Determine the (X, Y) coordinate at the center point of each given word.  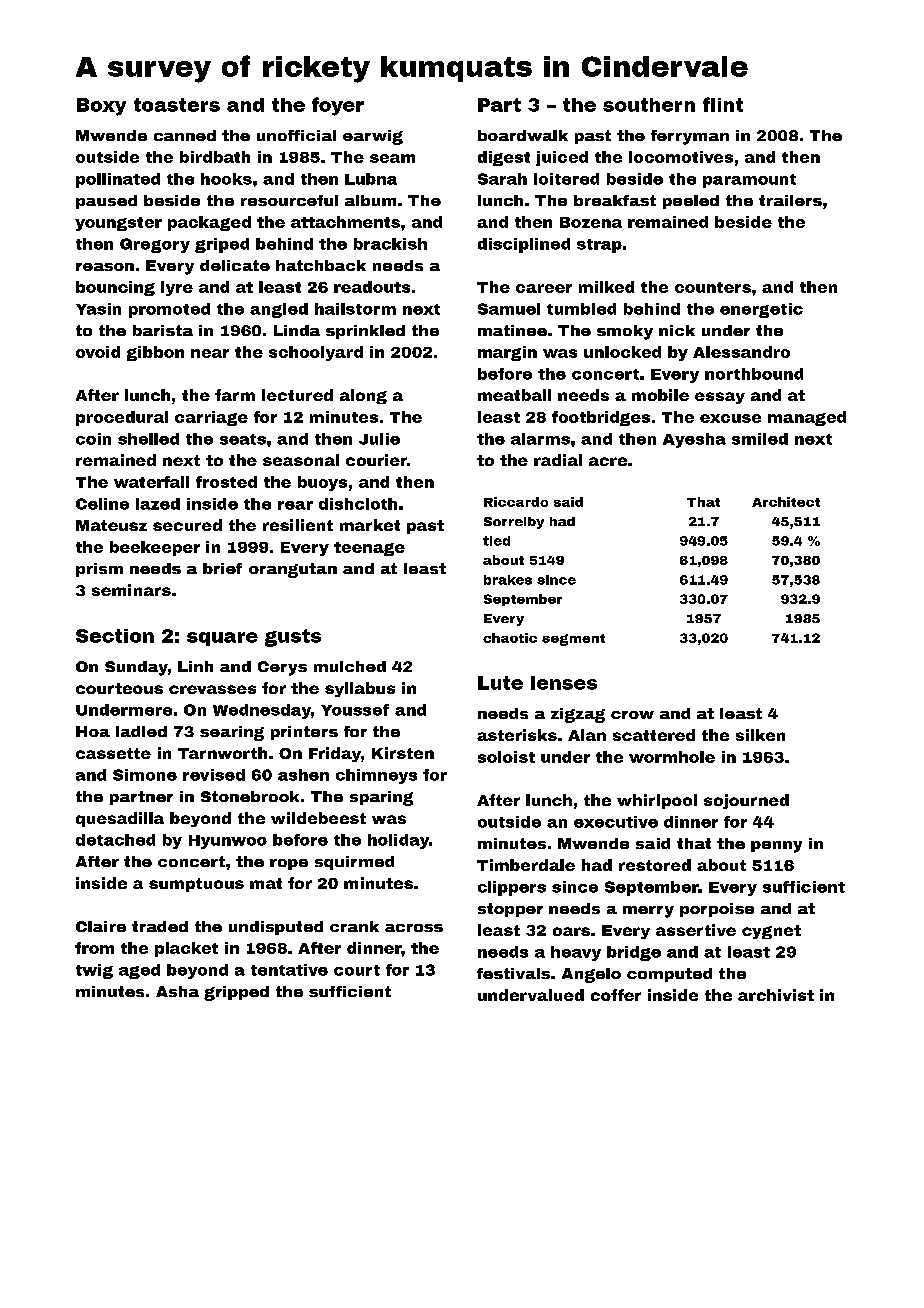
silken (760, 735)
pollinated (118, 180)
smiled (760, 439)
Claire (101, 926)
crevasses (212, 689)
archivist (776, 995)
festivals (513, 973)
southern (649, 105)
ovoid (98, 352)
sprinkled (365, 332)
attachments (345, 222)
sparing (381, 798)
